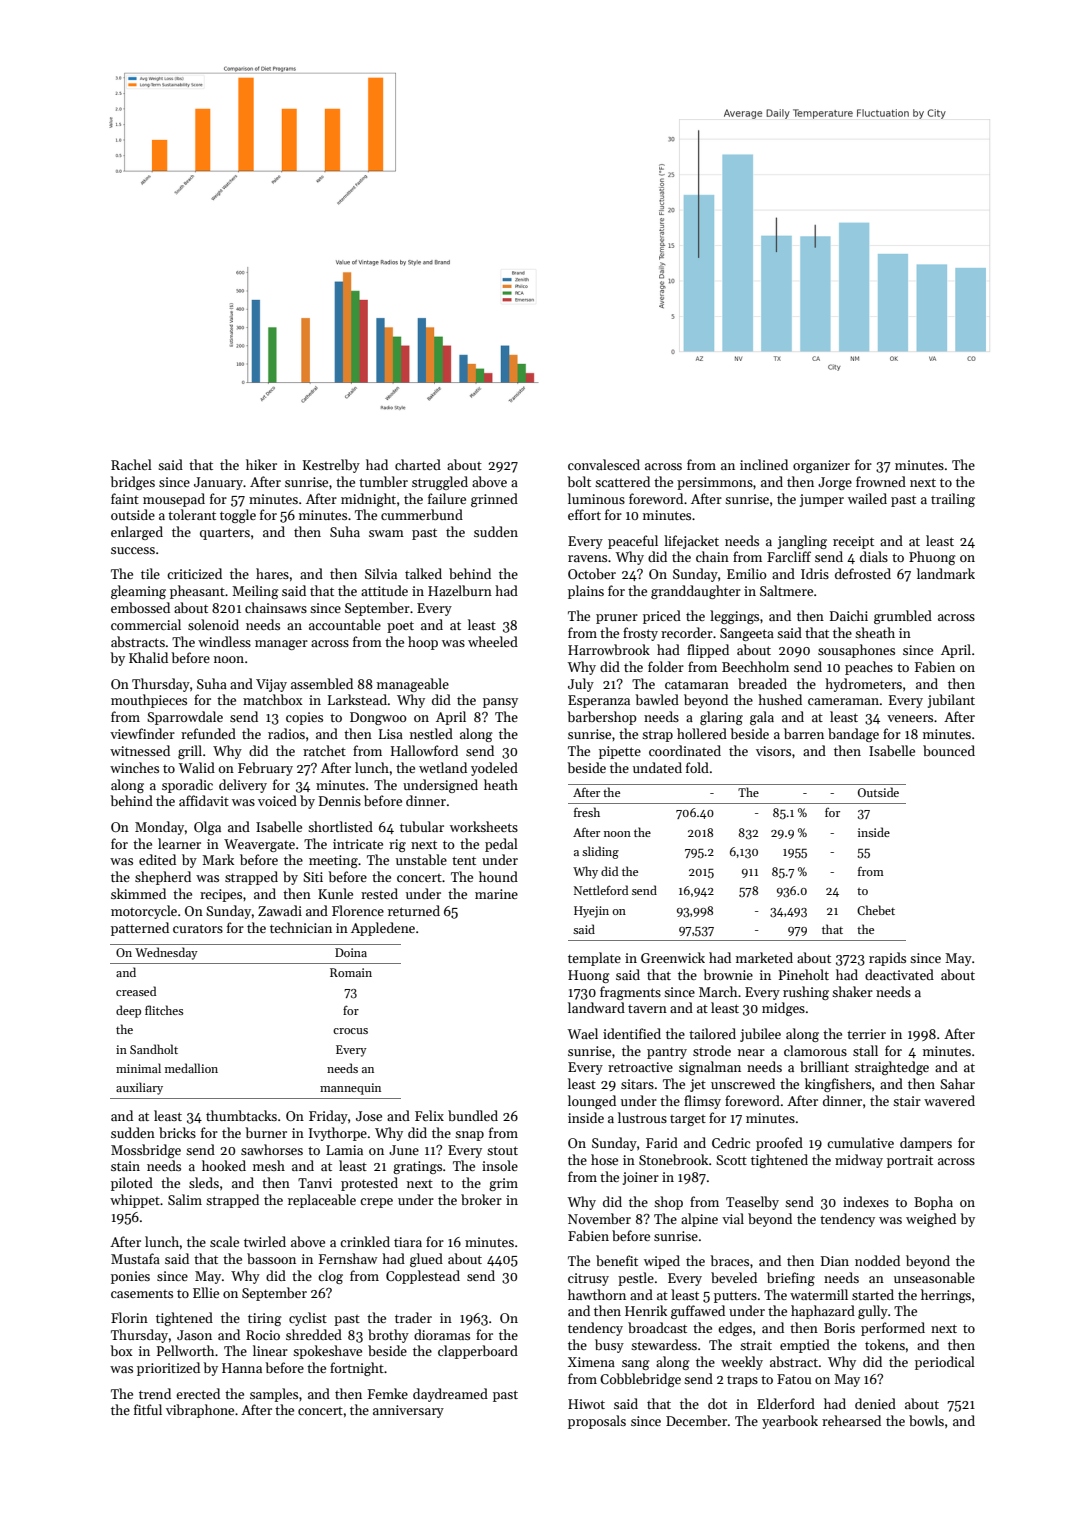 The image size is (1086, 1536). I want to click on hoop, so click(423, 643).
